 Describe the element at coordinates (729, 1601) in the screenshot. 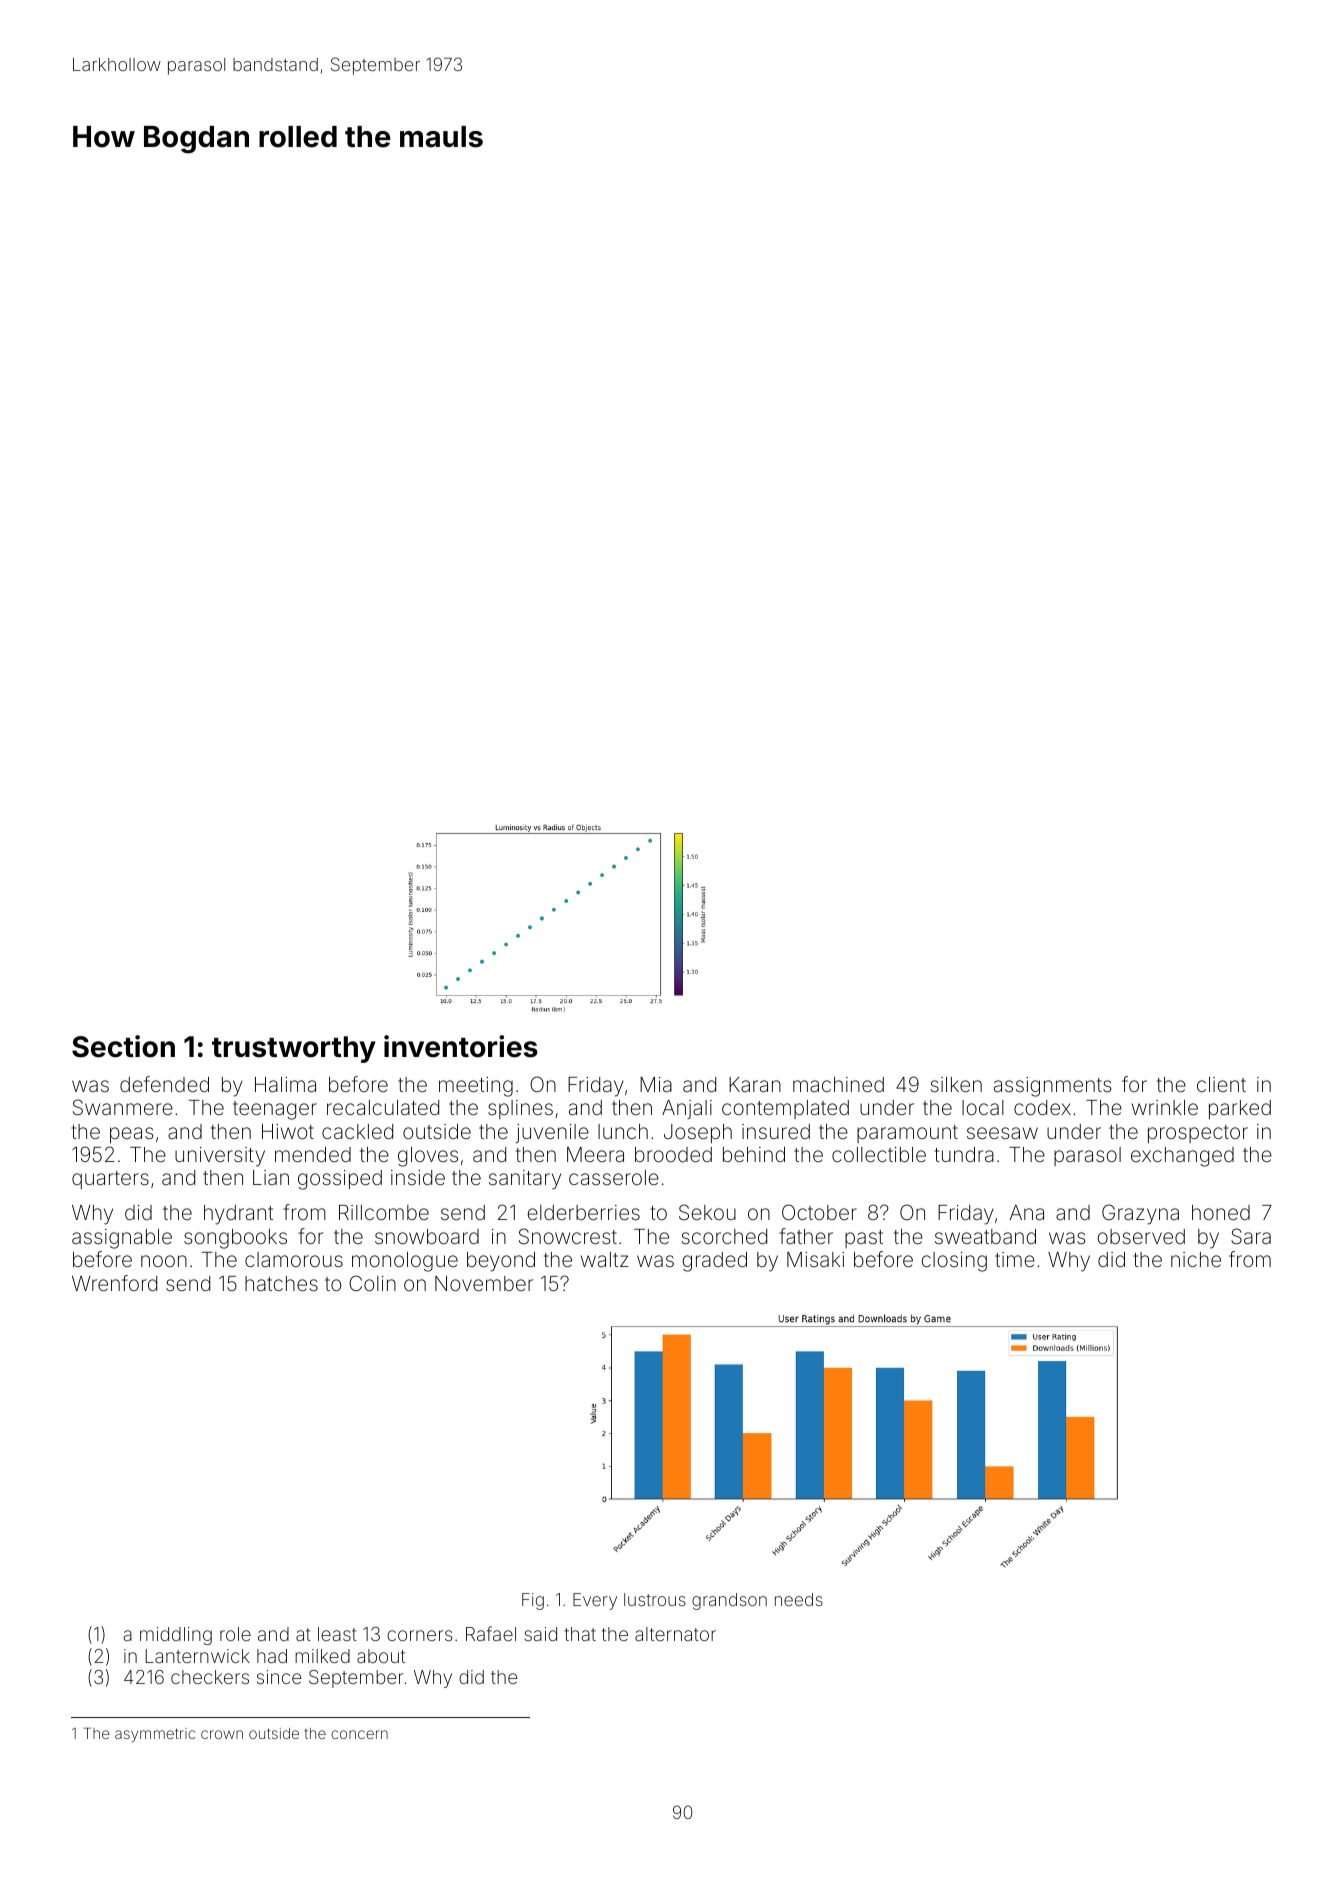

I see `grandson` at that location.
